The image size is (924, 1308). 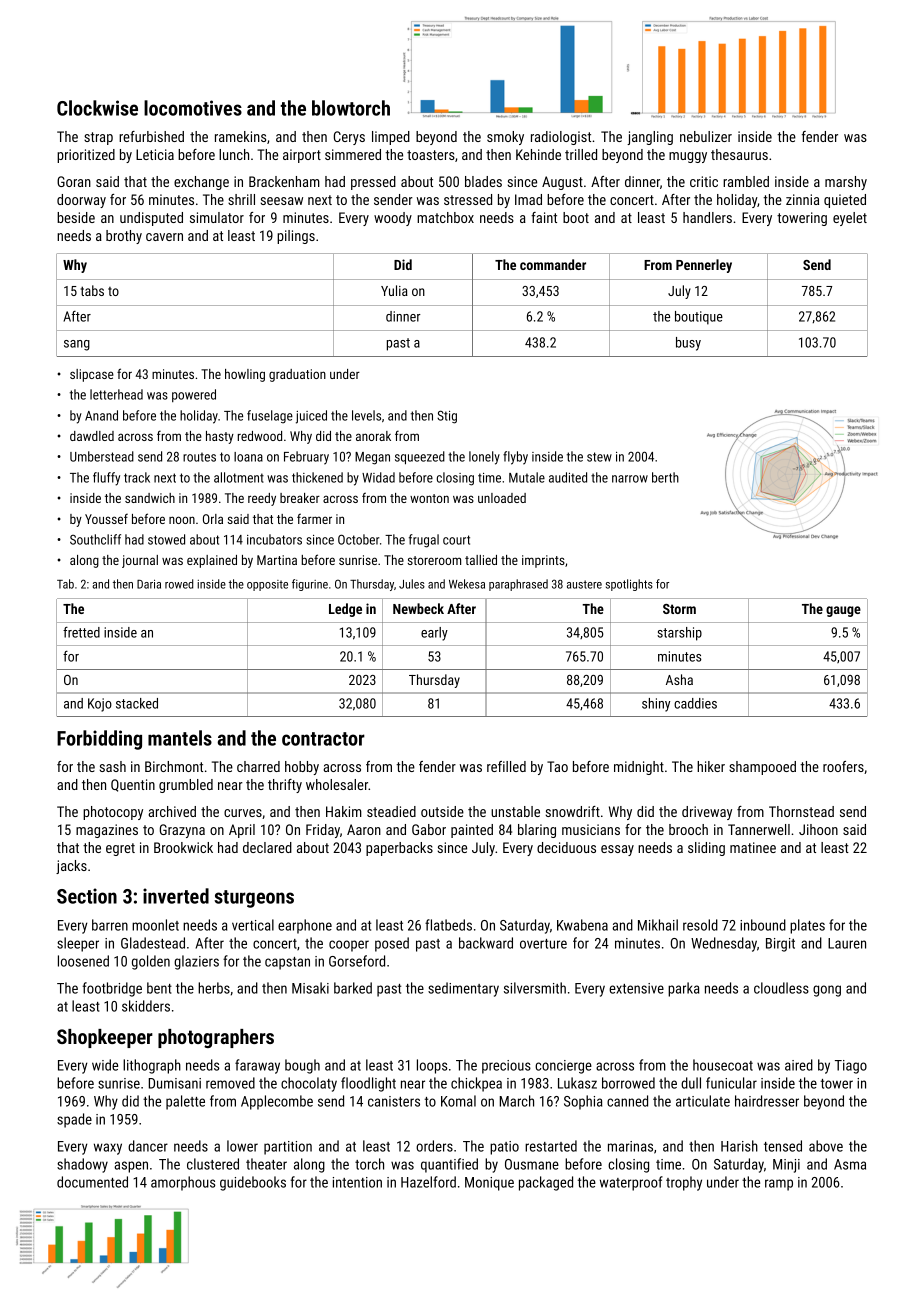 I want to click on loops, so click(x=432, y=1066).
